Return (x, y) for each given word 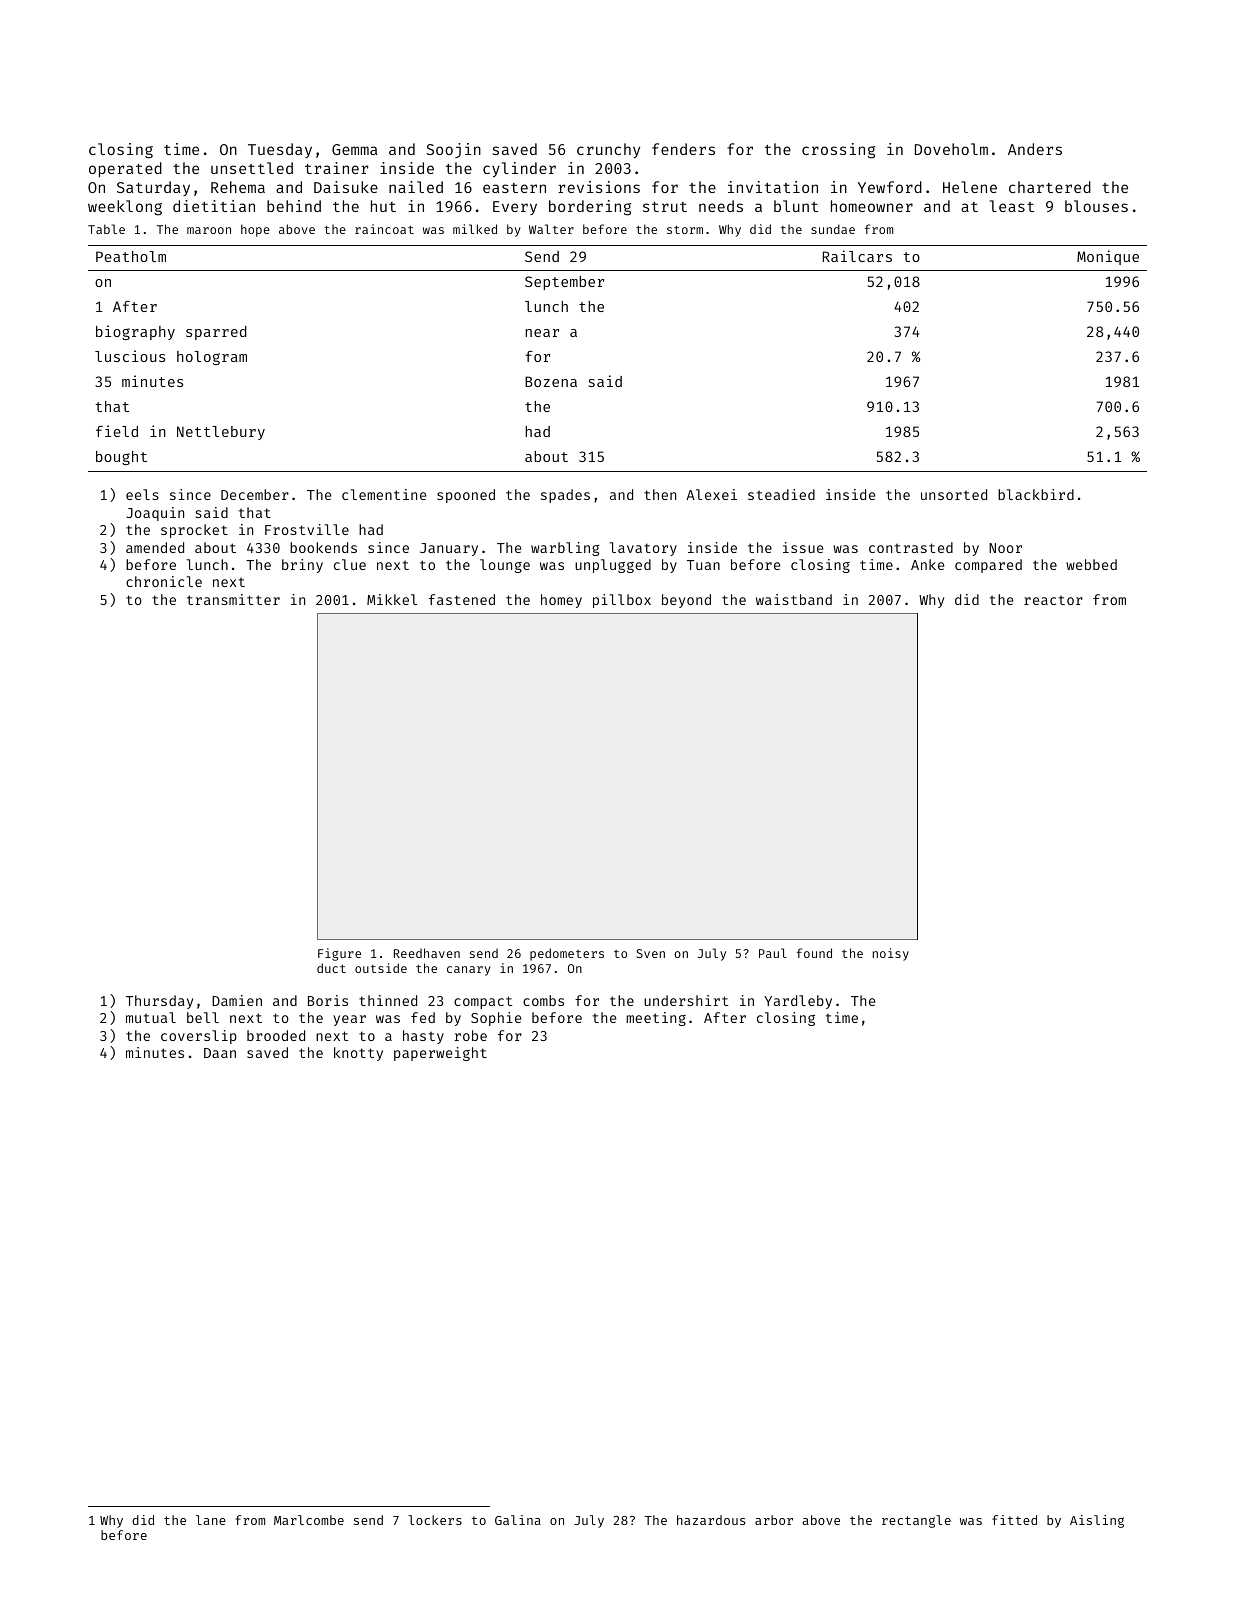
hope (255, 230)
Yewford (890, 187)
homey (561, 601)
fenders (683, 149)
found (814, 953)
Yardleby (798, 1002)
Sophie (496, 1019)
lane (211, 1520)
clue (350, 564)
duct (331, 968)
